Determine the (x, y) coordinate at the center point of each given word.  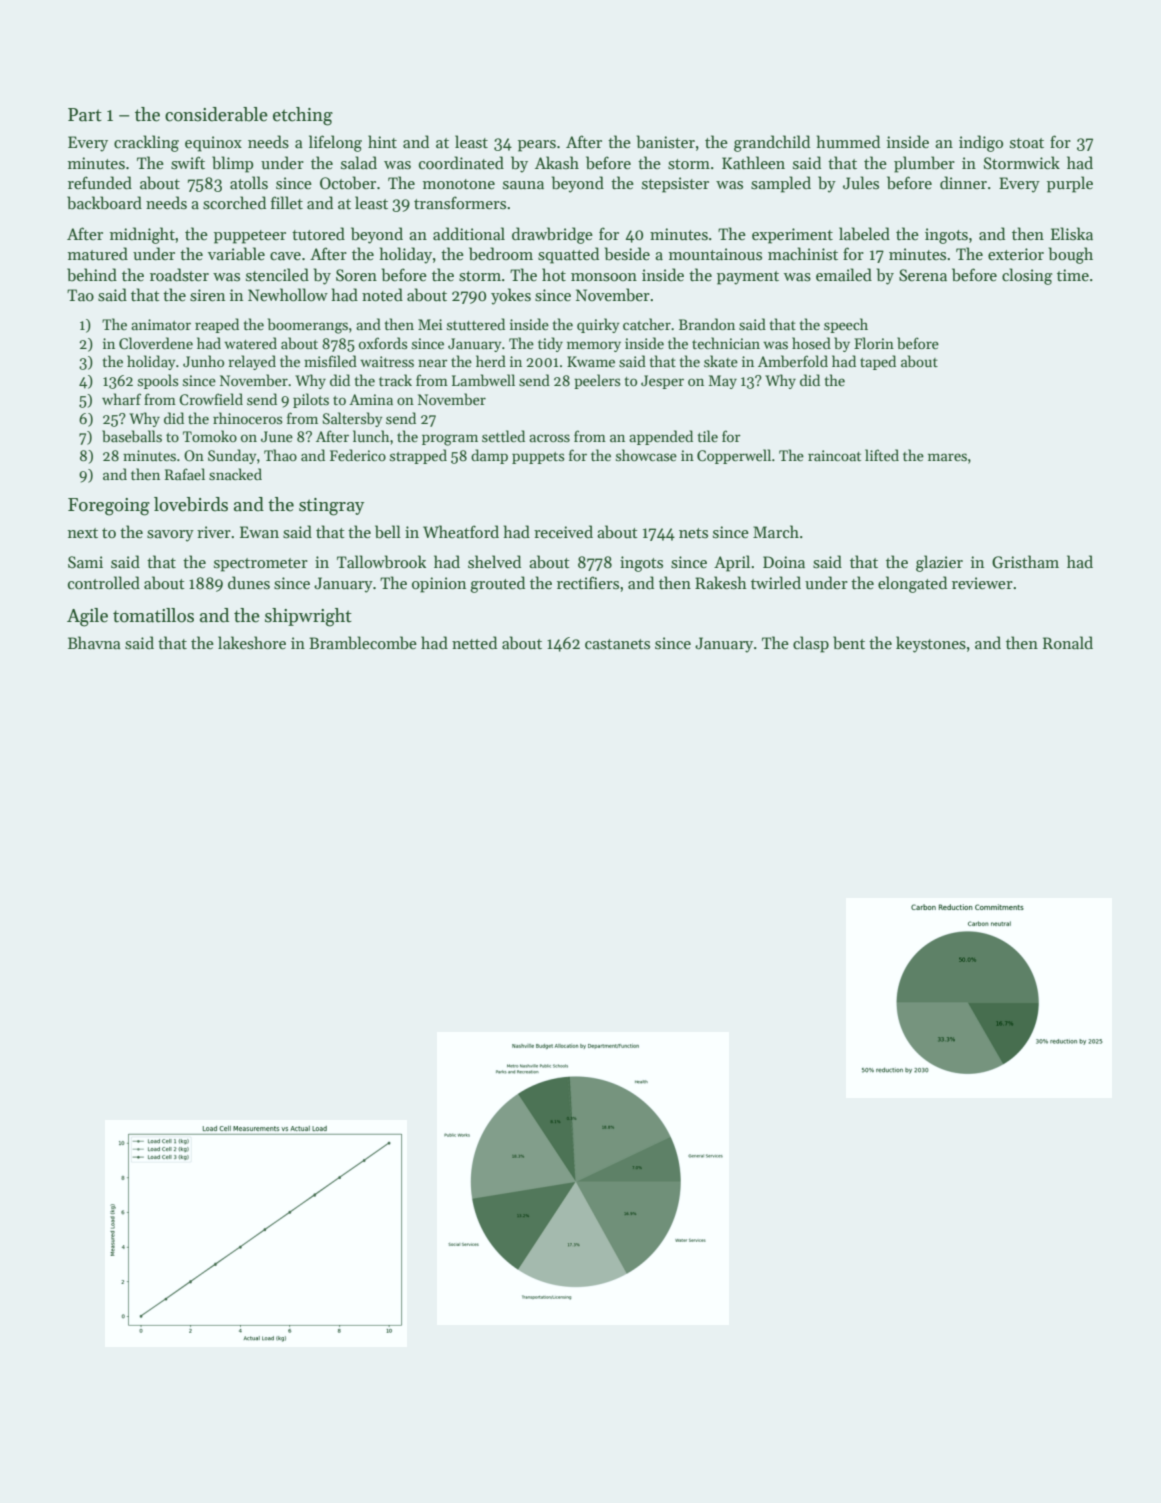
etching (303, 116)
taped (878, 362)
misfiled (330, 361)
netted (474, 643)
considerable (216, 114)
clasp (811, 644)
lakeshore (252, 643)
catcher (647, 324)
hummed (848, 141)
